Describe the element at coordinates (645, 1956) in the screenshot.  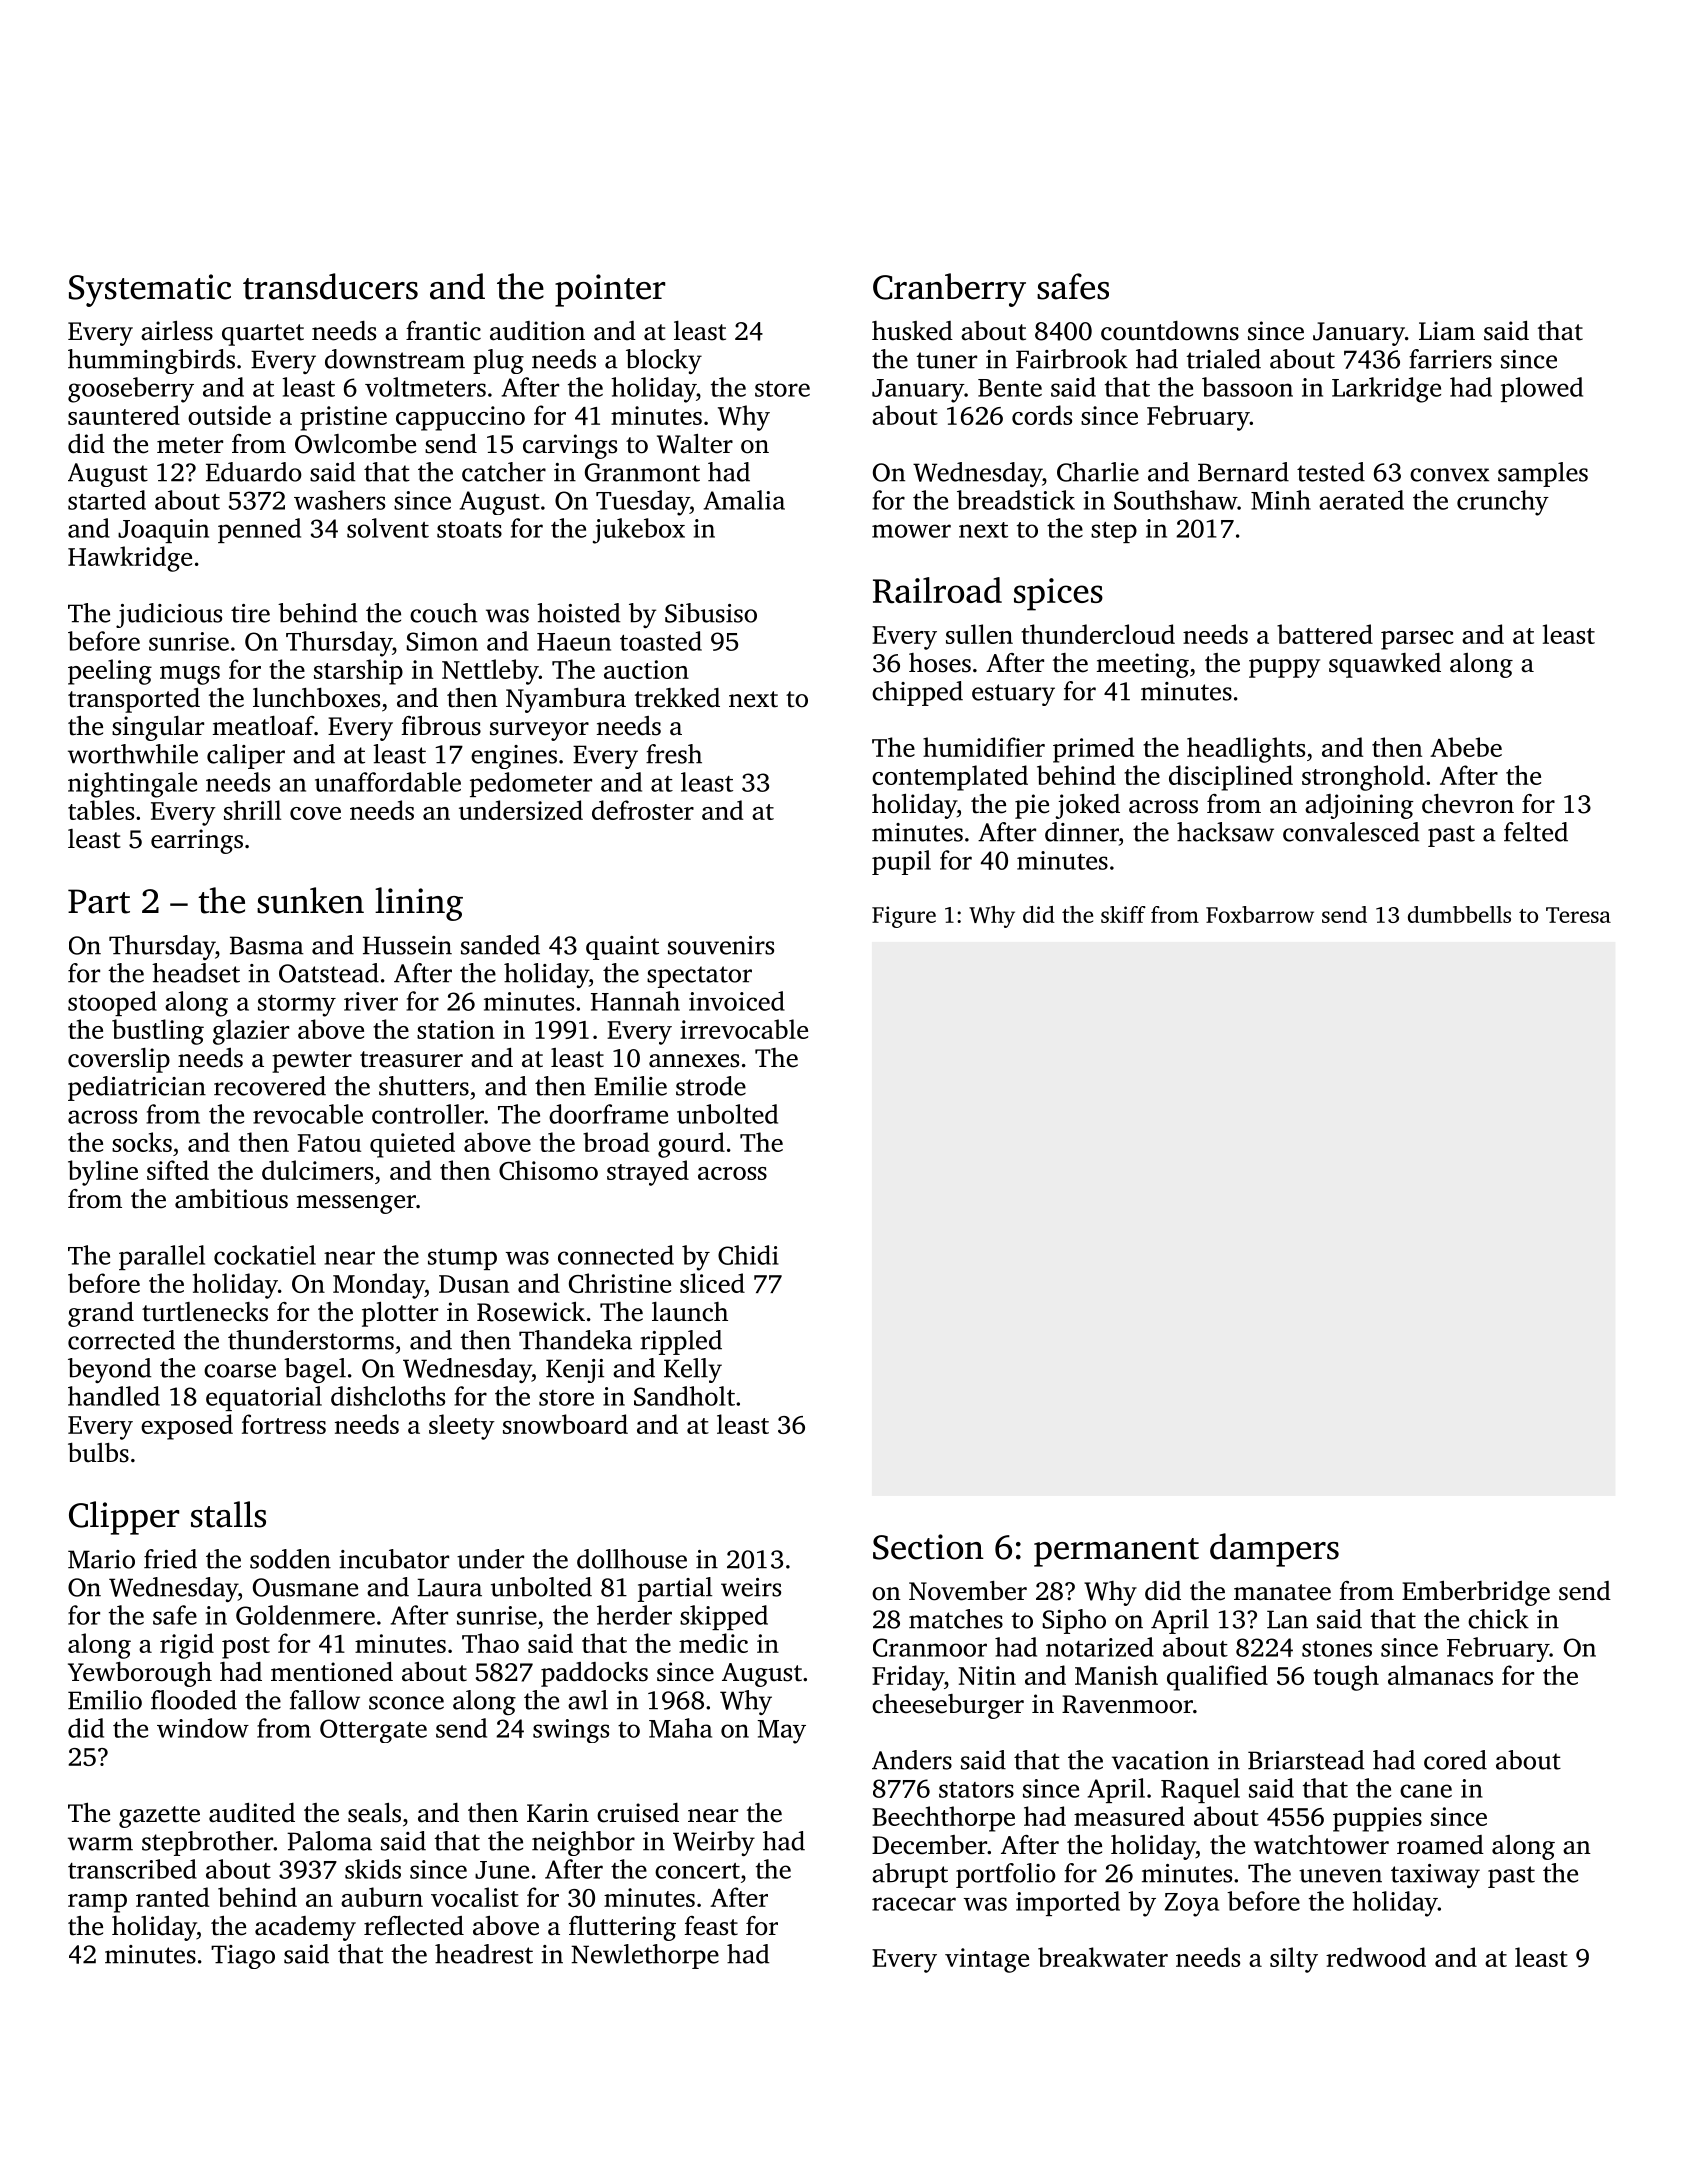
I see `Newlethorpe` at that location.
